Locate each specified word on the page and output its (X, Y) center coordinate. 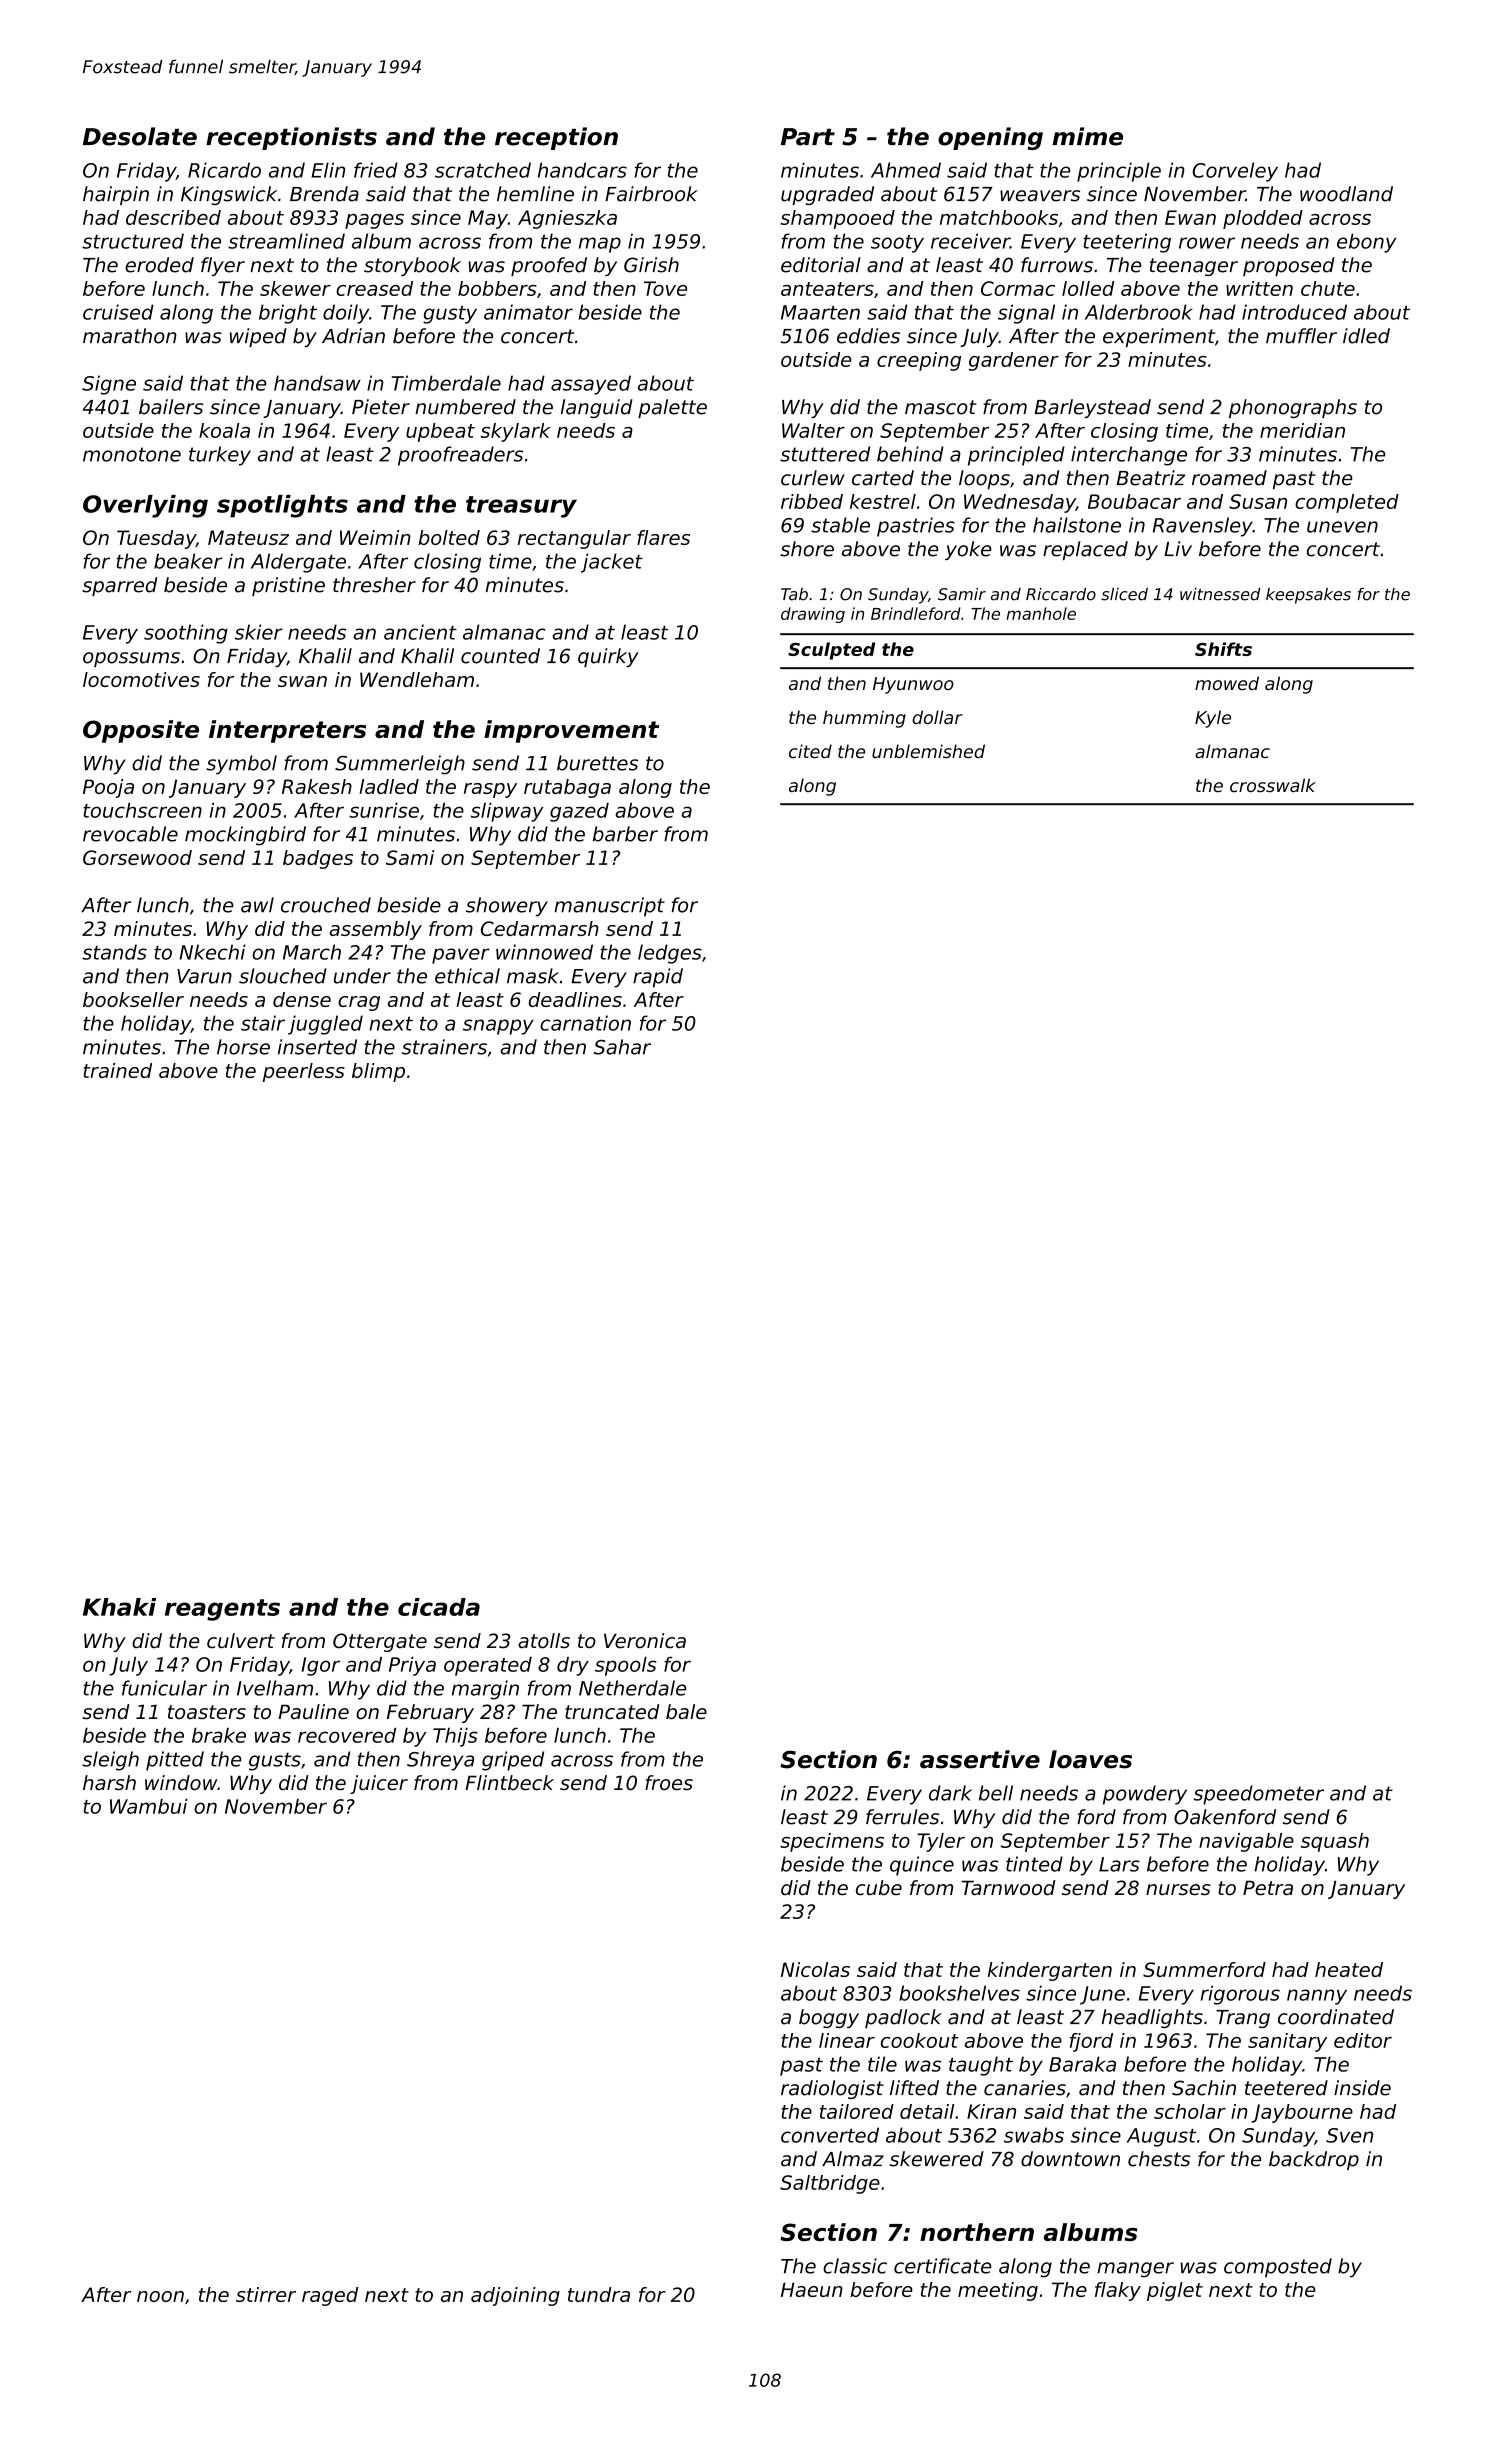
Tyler (941, 1842)
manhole (1041, 613)
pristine (288, 586)
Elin (328, 170)
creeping (919, 361)
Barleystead (1093, 408)
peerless (304, 1072)
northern (977, 2232)
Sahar (622, 1047)
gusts (275, 1761)
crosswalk (1273, 785)
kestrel (883, 501)
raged (330, 2296)
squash (1335, 1842)
